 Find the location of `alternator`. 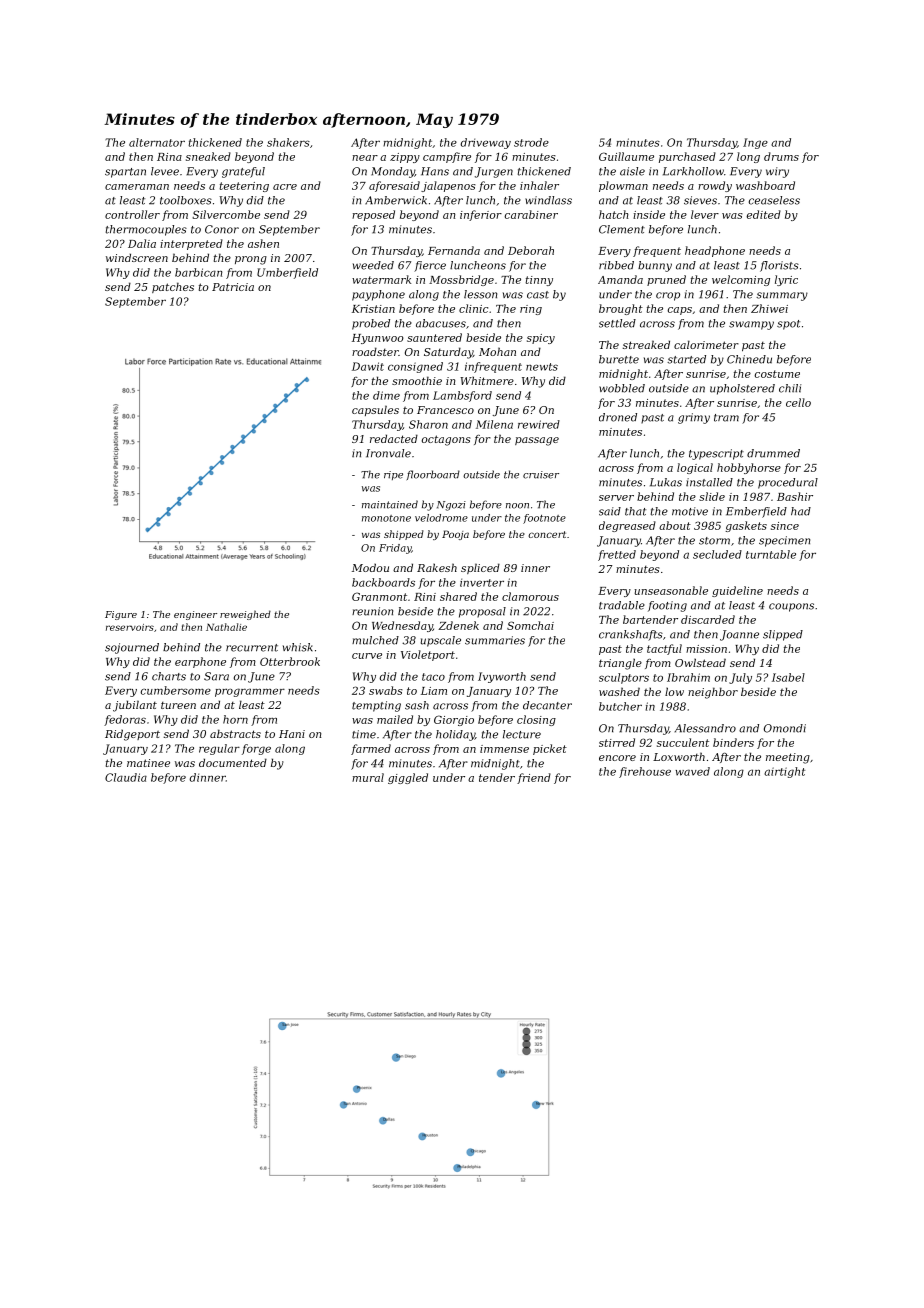

alternator is located at coordinates (157, 142).
